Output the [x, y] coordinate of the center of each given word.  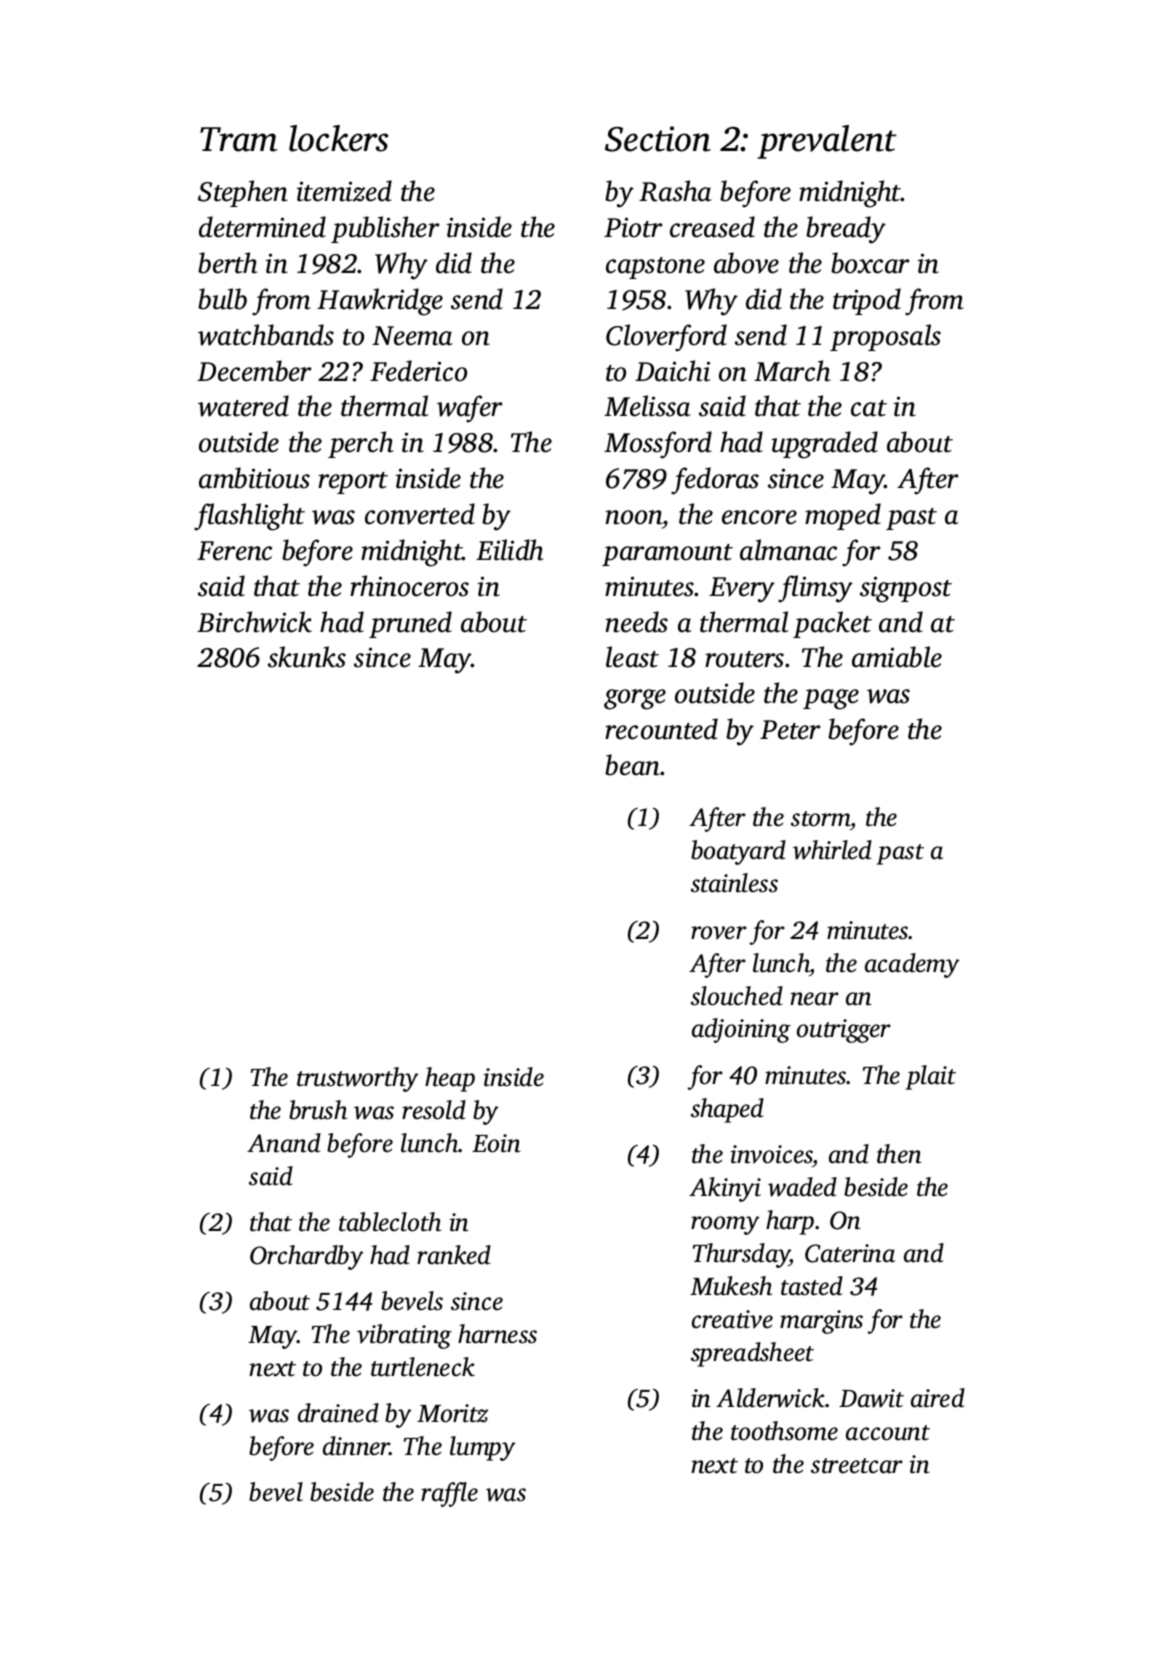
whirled [832, 850]
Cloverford [666, 338]
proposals [885, 337]
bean [633, 765]
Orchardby [307, 1257]
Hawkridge [380, 302]
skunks [307, 657]
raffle [449, 1494]
